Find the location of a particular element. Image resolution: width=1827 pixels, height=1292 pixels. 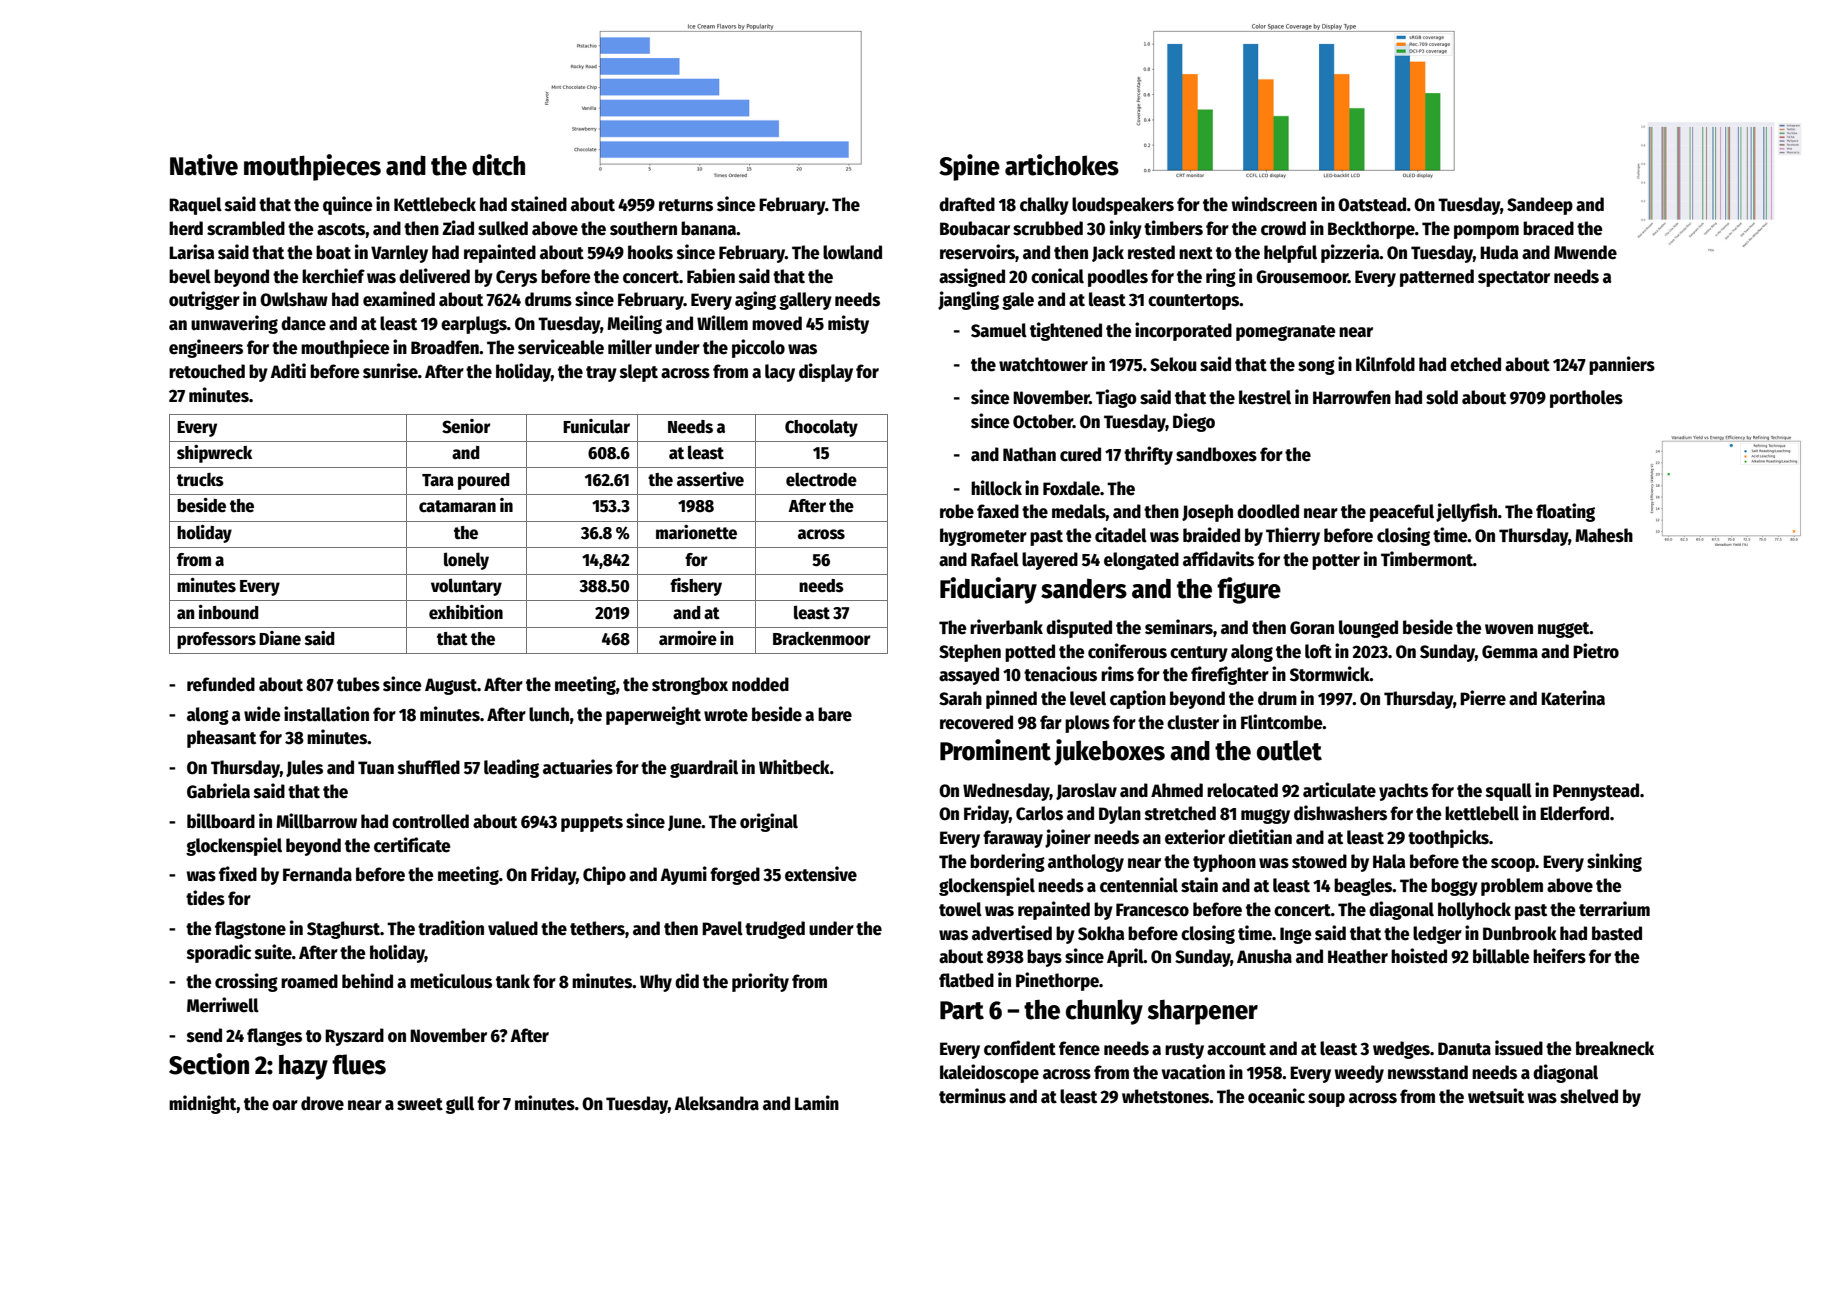

Sandeep is located at coordinates (1540, 206).
